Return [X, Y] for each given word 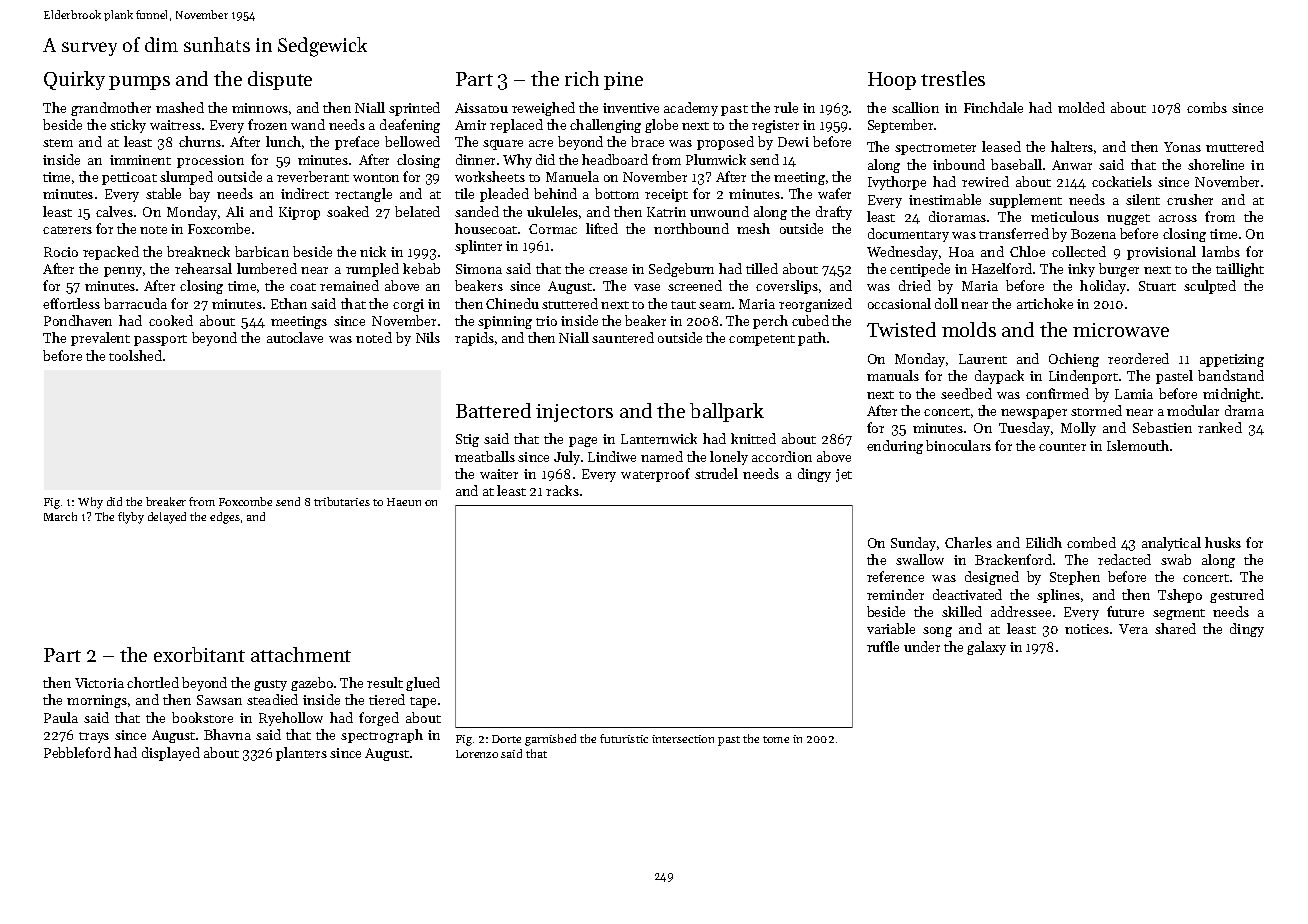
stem [58, 143]
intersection [683, 739]
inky [1081, 270]
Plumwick [716, 159]
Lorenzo [477, 754]
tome [776, 739]
